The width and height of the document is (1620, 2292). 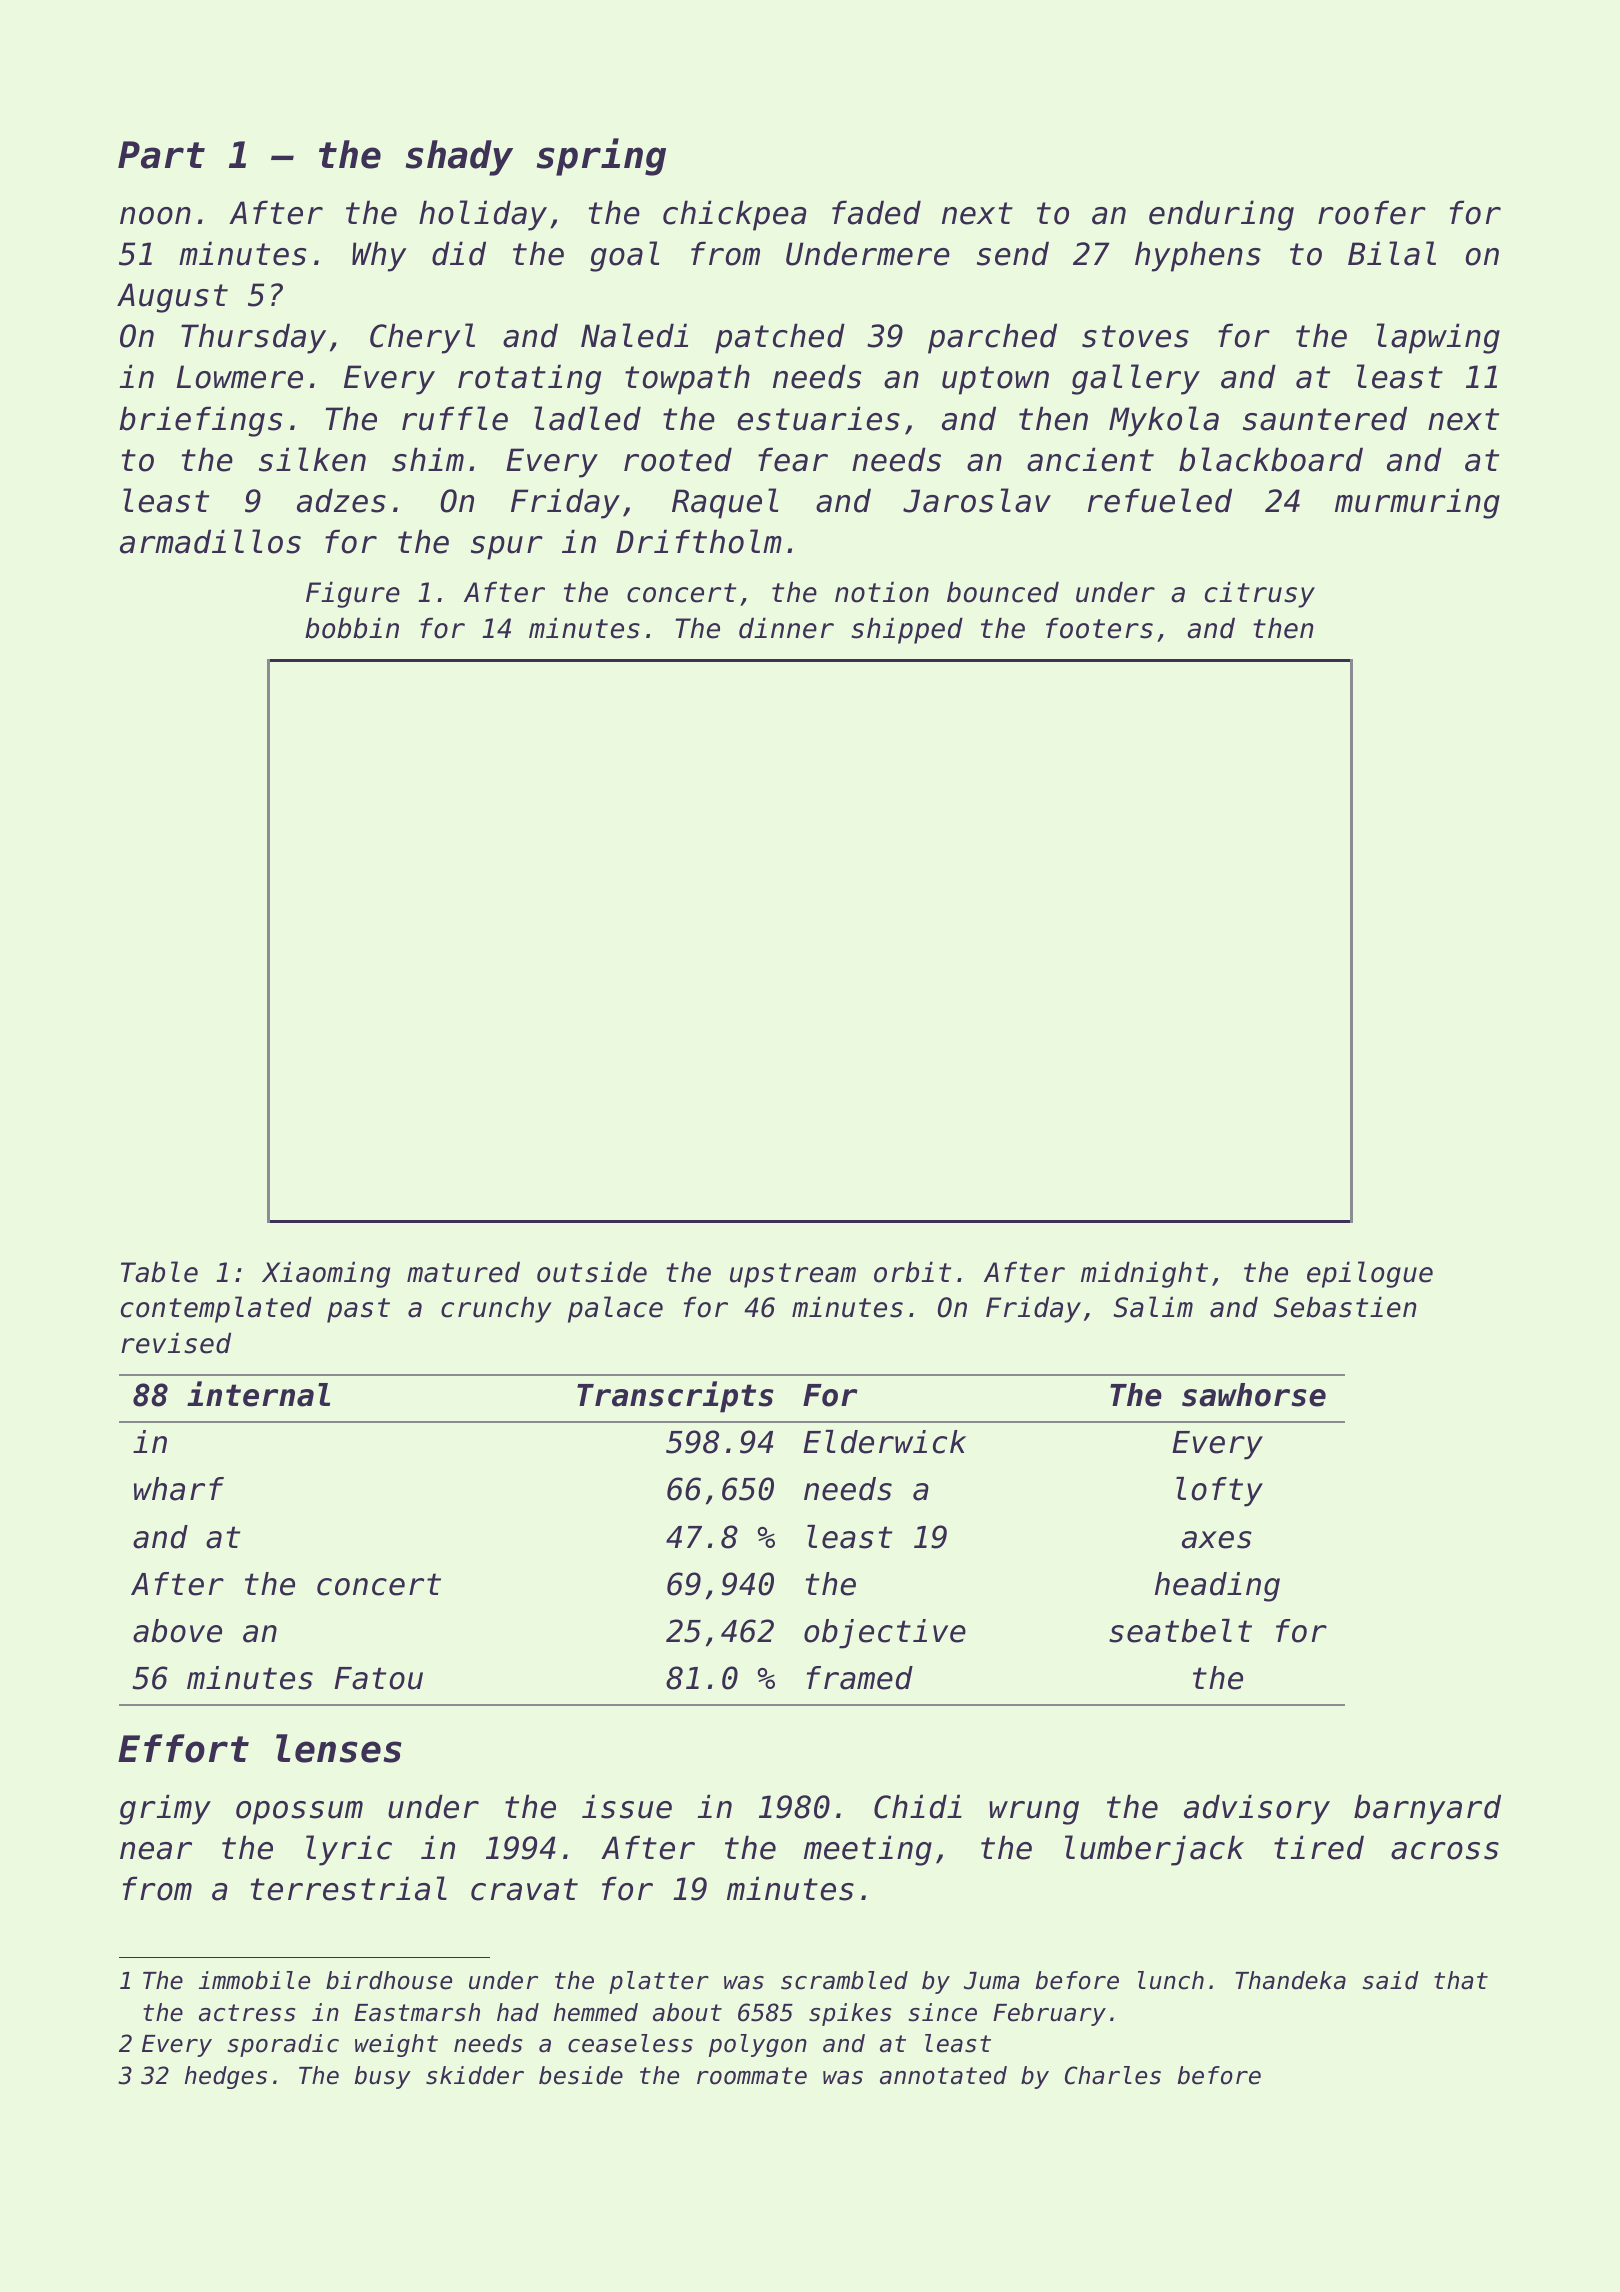 I want to click on roofer, so click(x=1372, y=212).
